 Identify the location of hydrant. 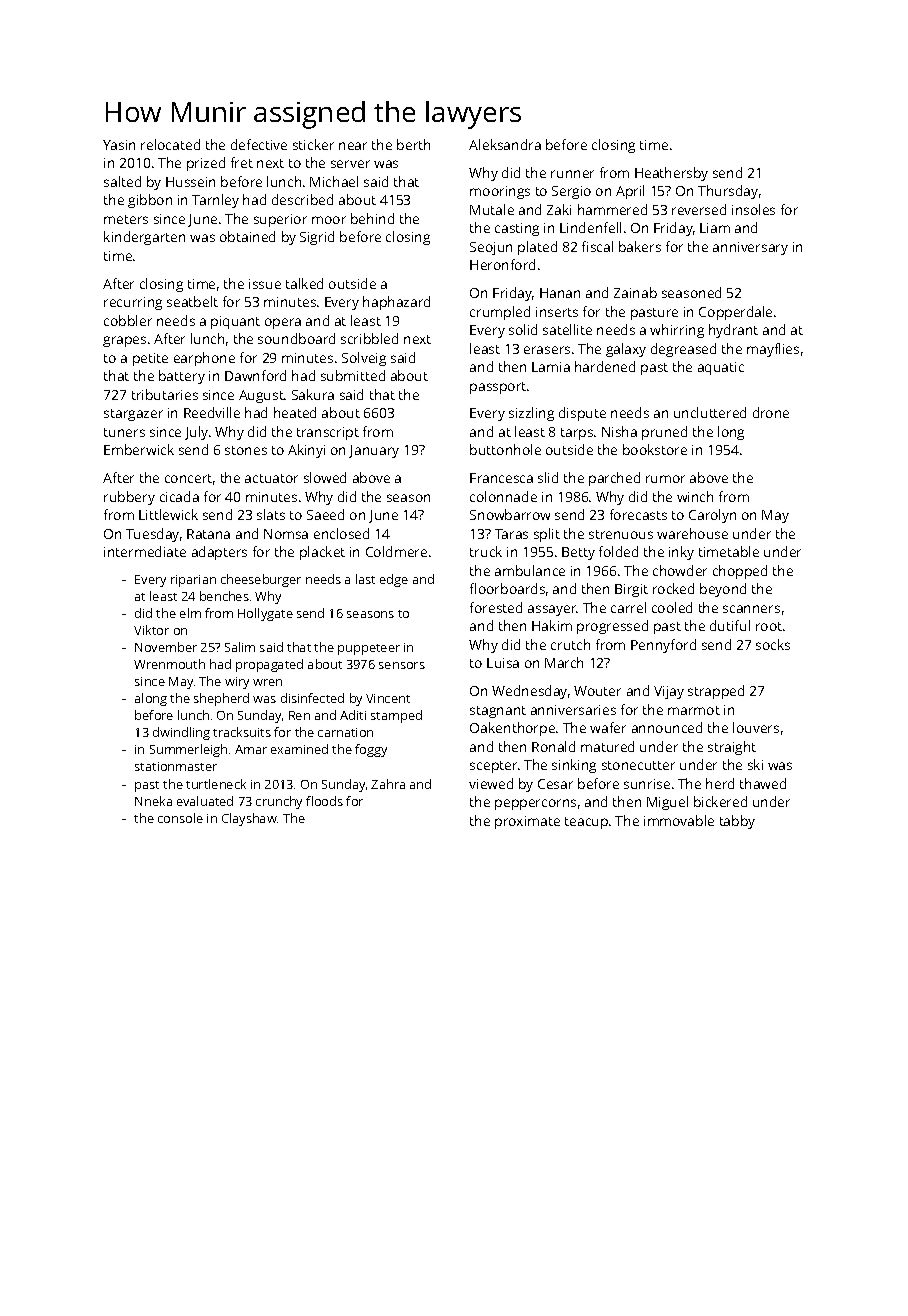
(733, 331).
